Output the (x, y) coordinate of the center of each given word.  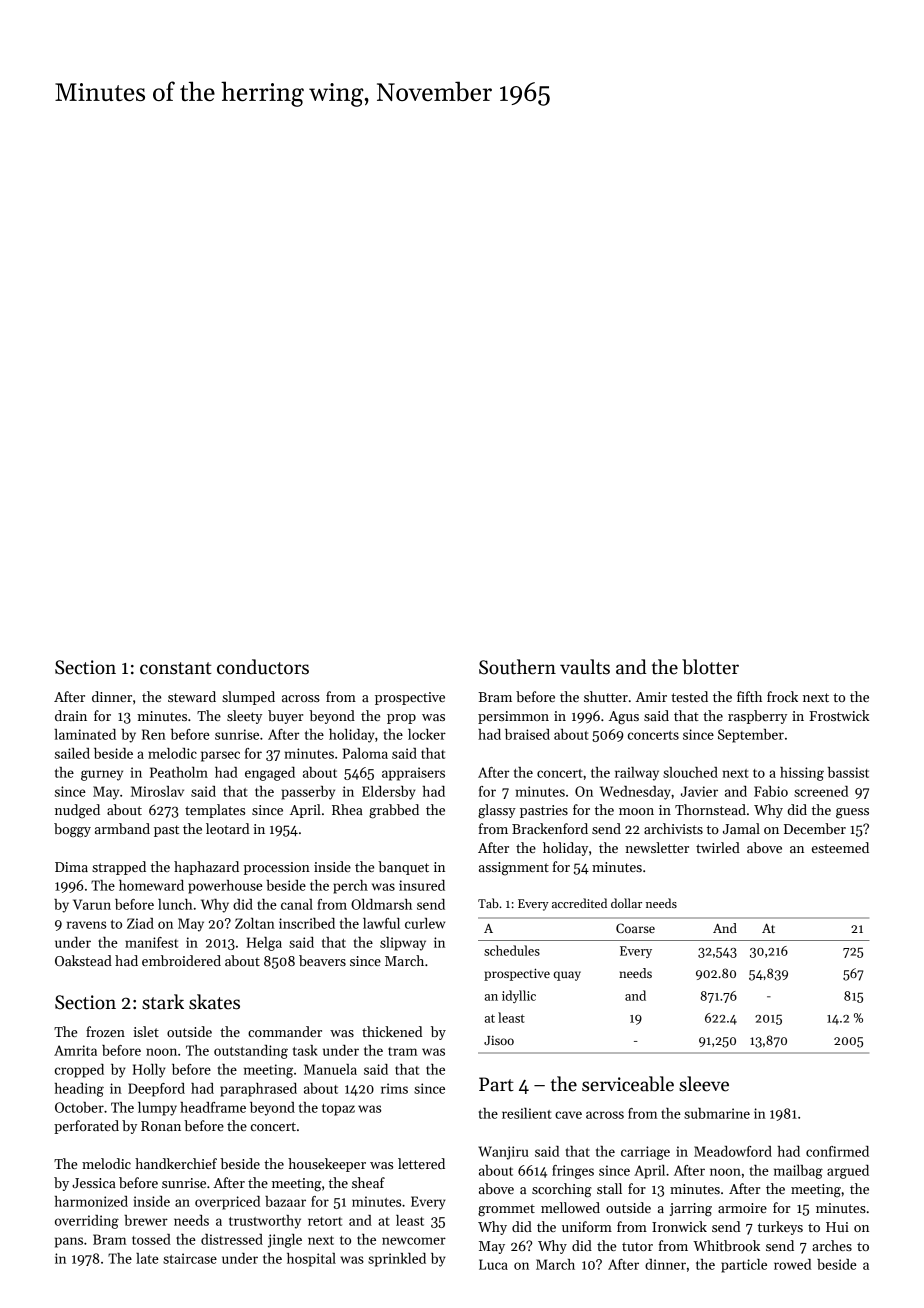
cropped (79, 1071)
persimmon (513, 717)
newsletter (657, 847)
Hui (837, 1227)
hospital (311, 1260)
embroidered (181, 960)
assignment (514, 869)
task (305, 1050)
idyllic (519, 996)
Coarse (635, 928)
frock (782, 696)
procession (277, 868)
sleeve (704, 1084)
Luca (493, 1264)
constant (176, 668)
